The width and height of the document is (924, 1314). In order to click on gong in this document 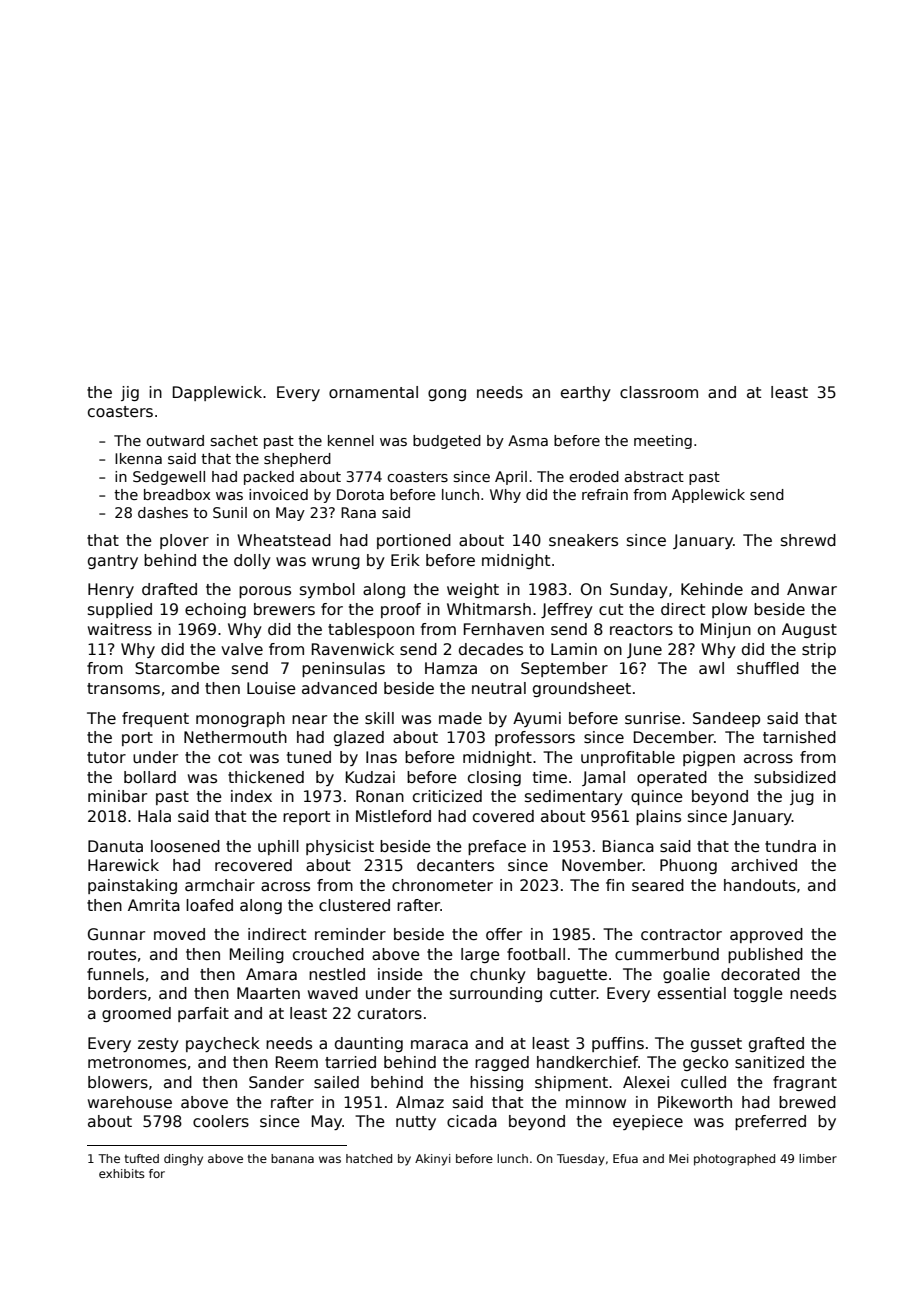, I will do `click(447, 395)`.
